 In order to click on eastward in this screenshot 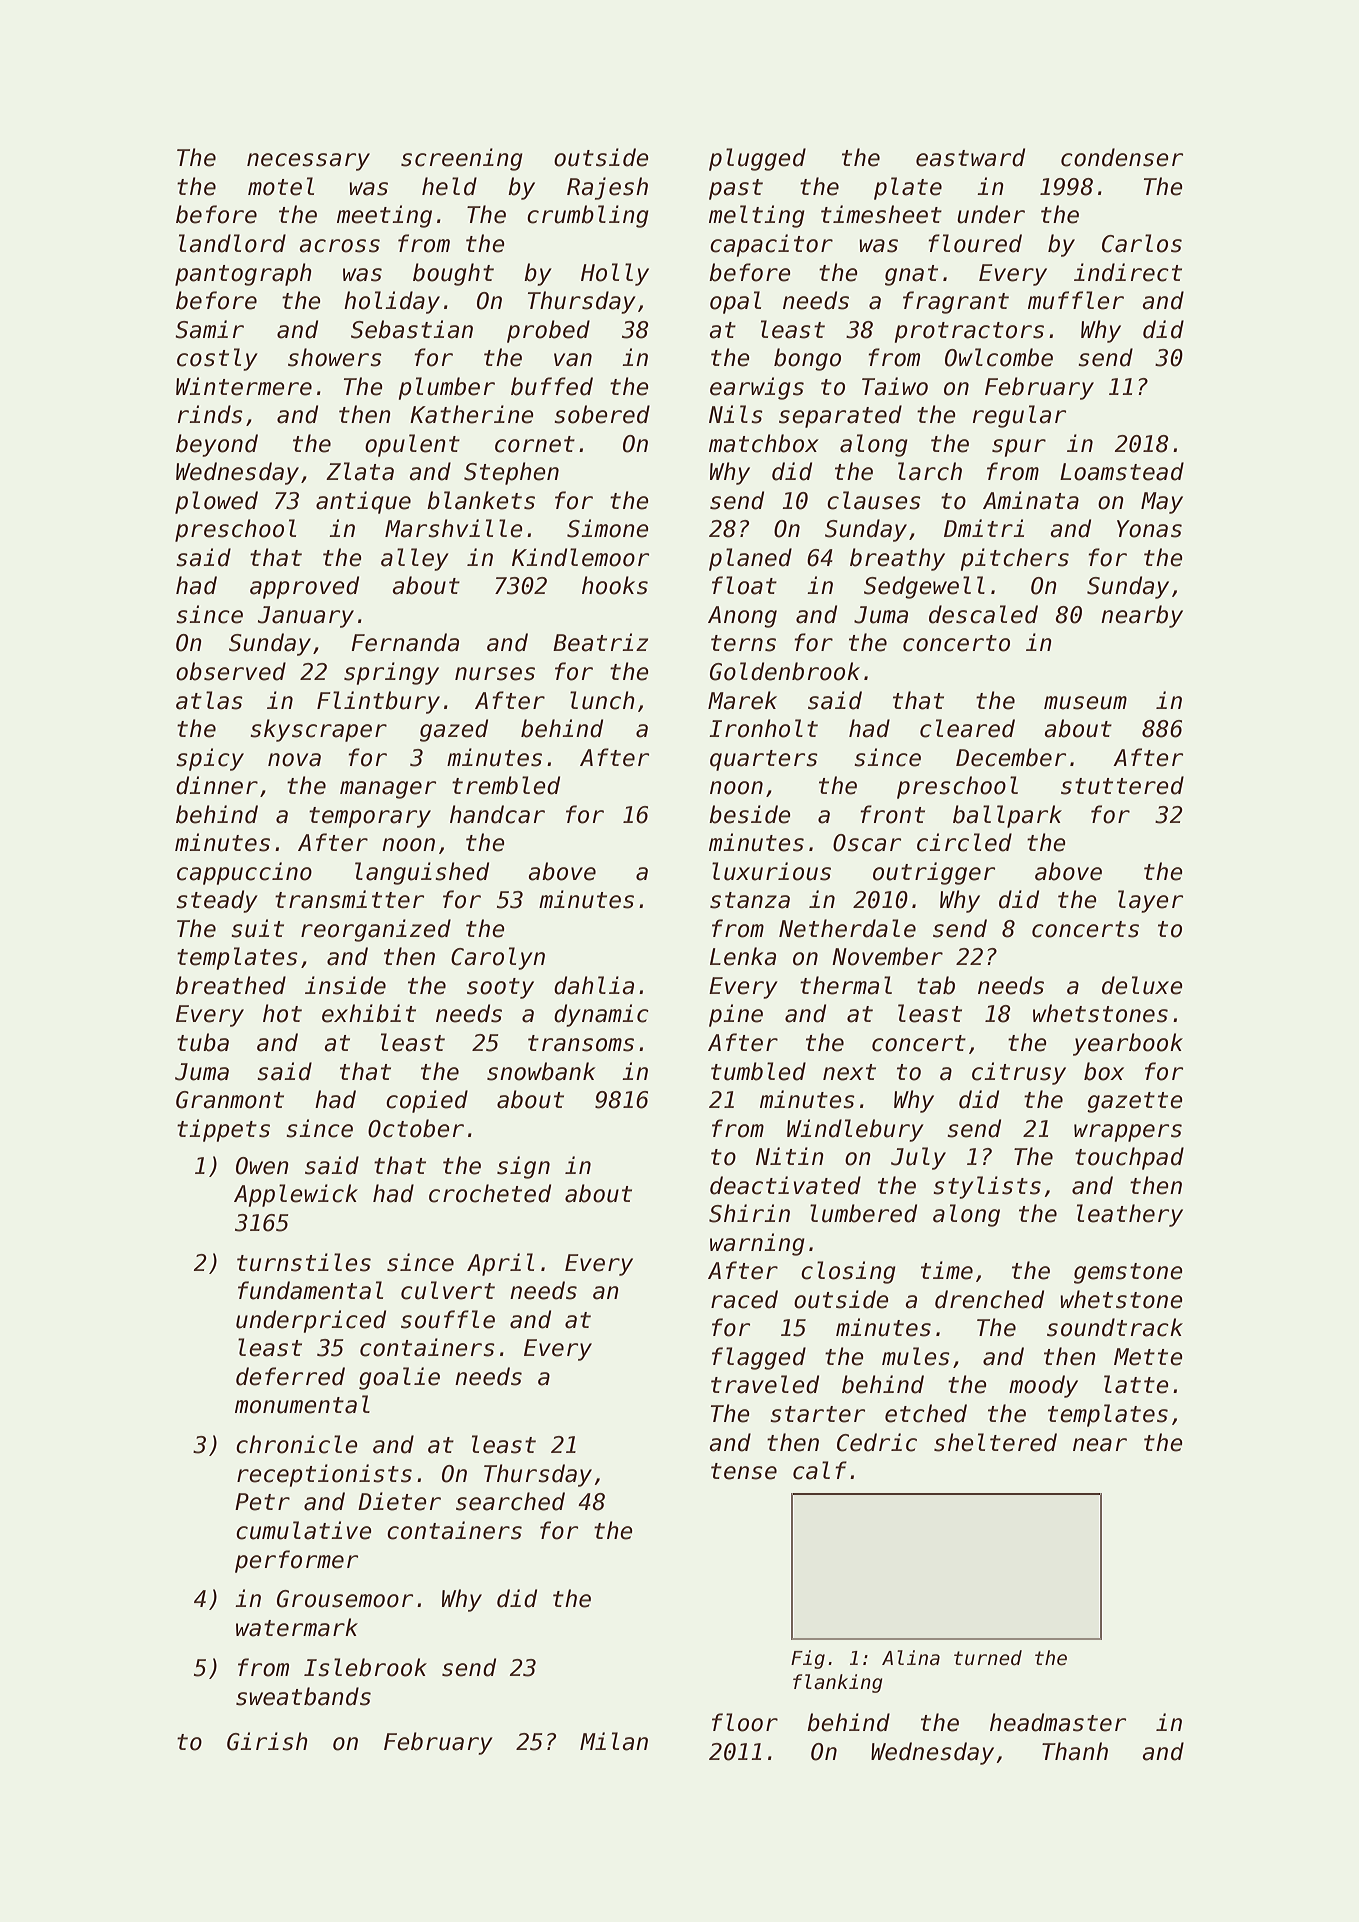, I will do `click(970, 157)`.
